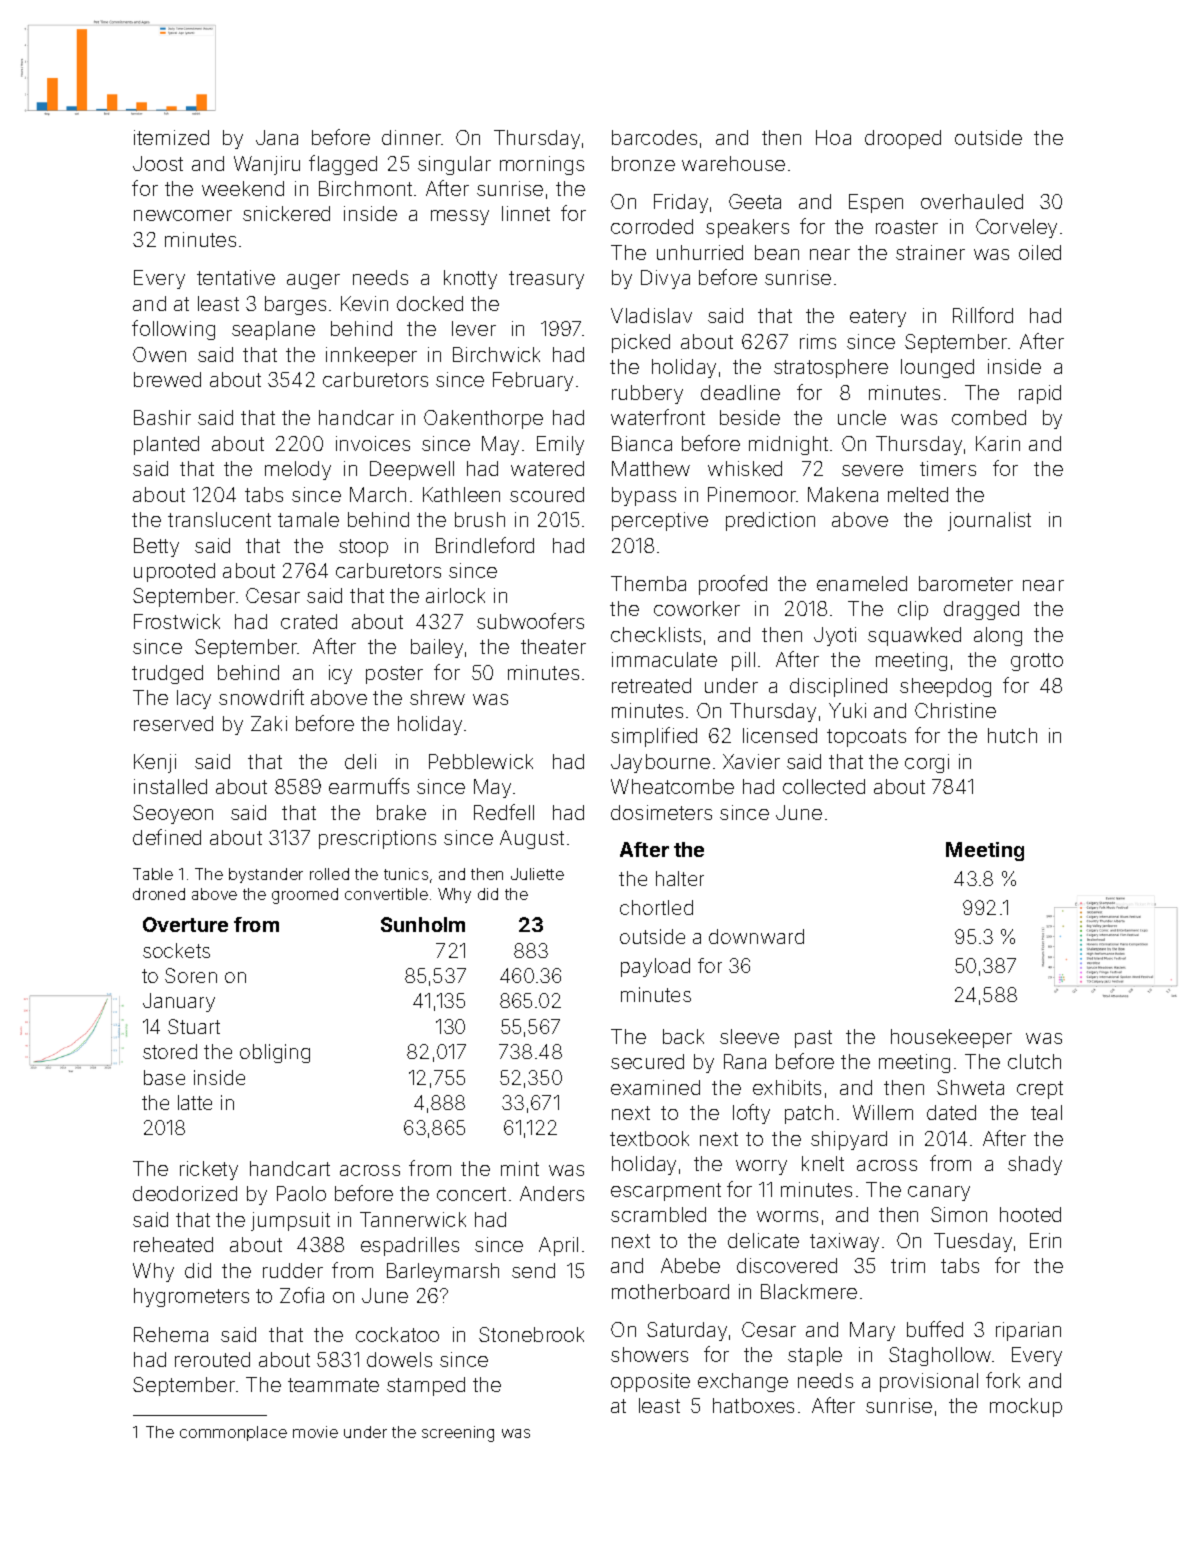 The image size is (1197, 1549). I want to click on reserved, so click(173, 723).
